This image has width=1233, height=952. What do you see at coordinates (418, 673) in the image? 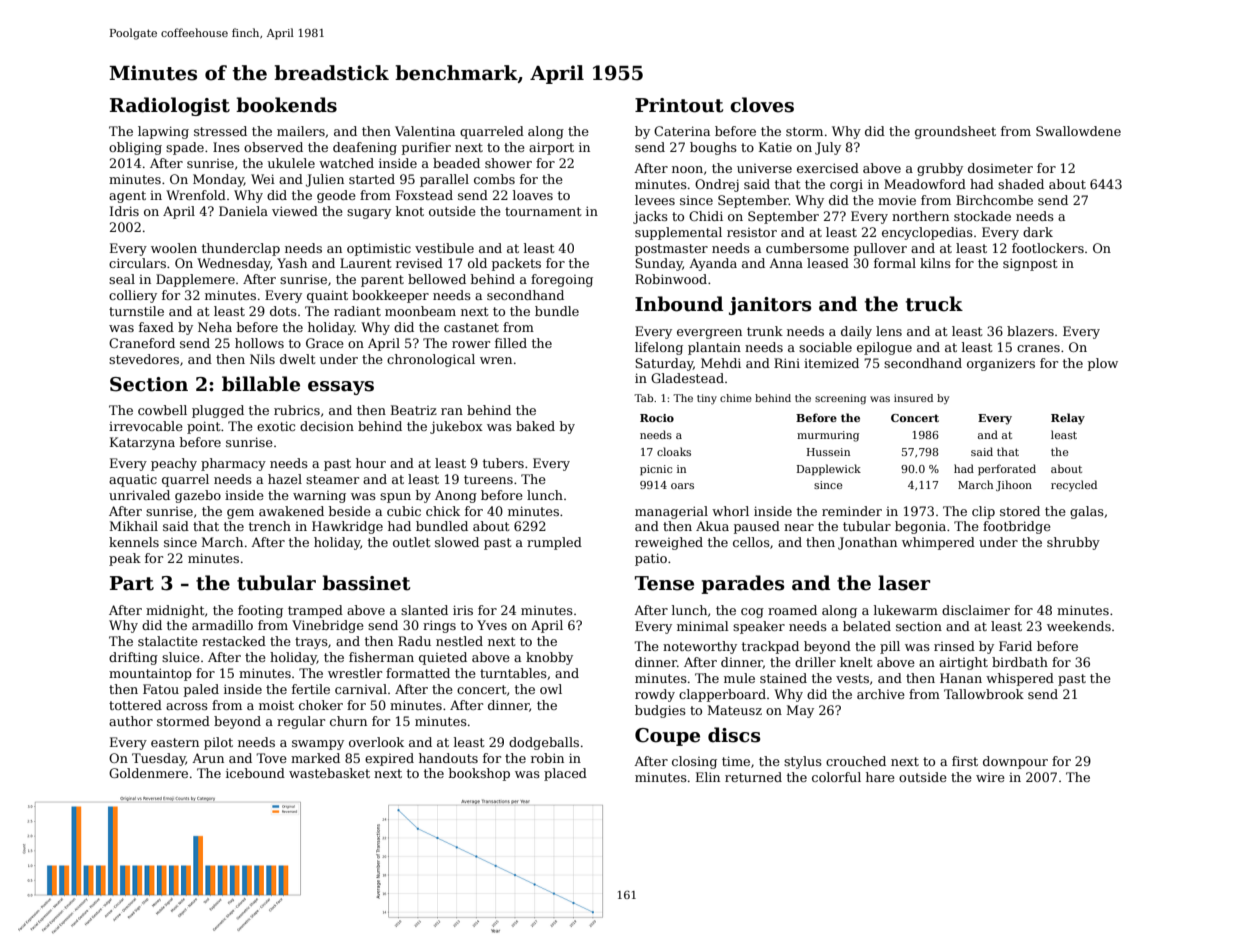
I see `formatted` at bounding box center [418, 673].
